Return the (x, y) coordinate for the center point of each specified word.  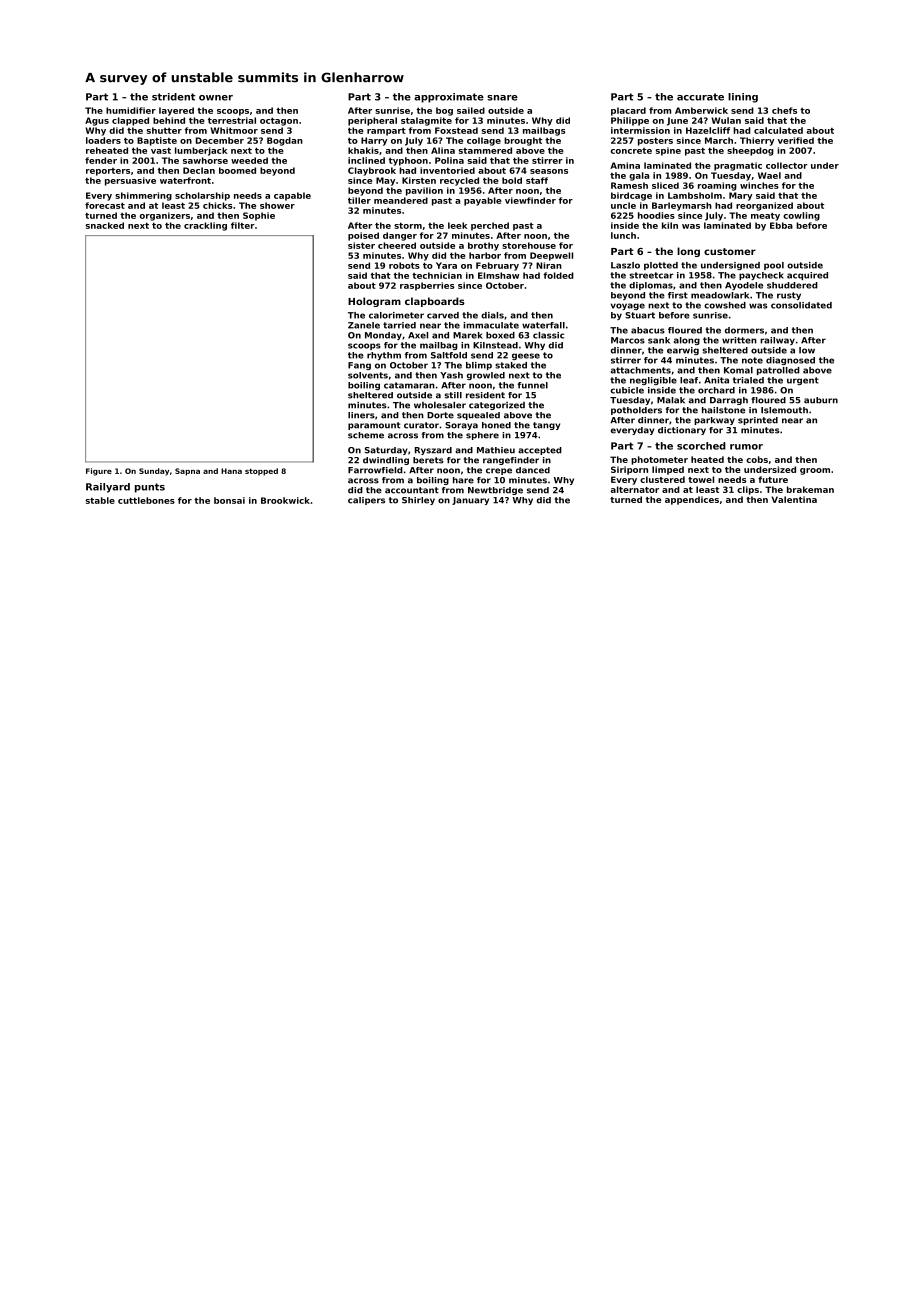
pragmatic (738, 166)
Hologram (374, 302)
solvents (368, 375)
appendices (692, 500)
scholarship (202, 196)
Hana (231, 471)
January (470, 501)
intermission (640, 130)
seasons (549, 171)
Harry (374, 141)
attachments (641, 370)
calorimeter (396, 315)
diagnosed (790, 361)
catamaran (409, 385)
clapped (130, 121)
